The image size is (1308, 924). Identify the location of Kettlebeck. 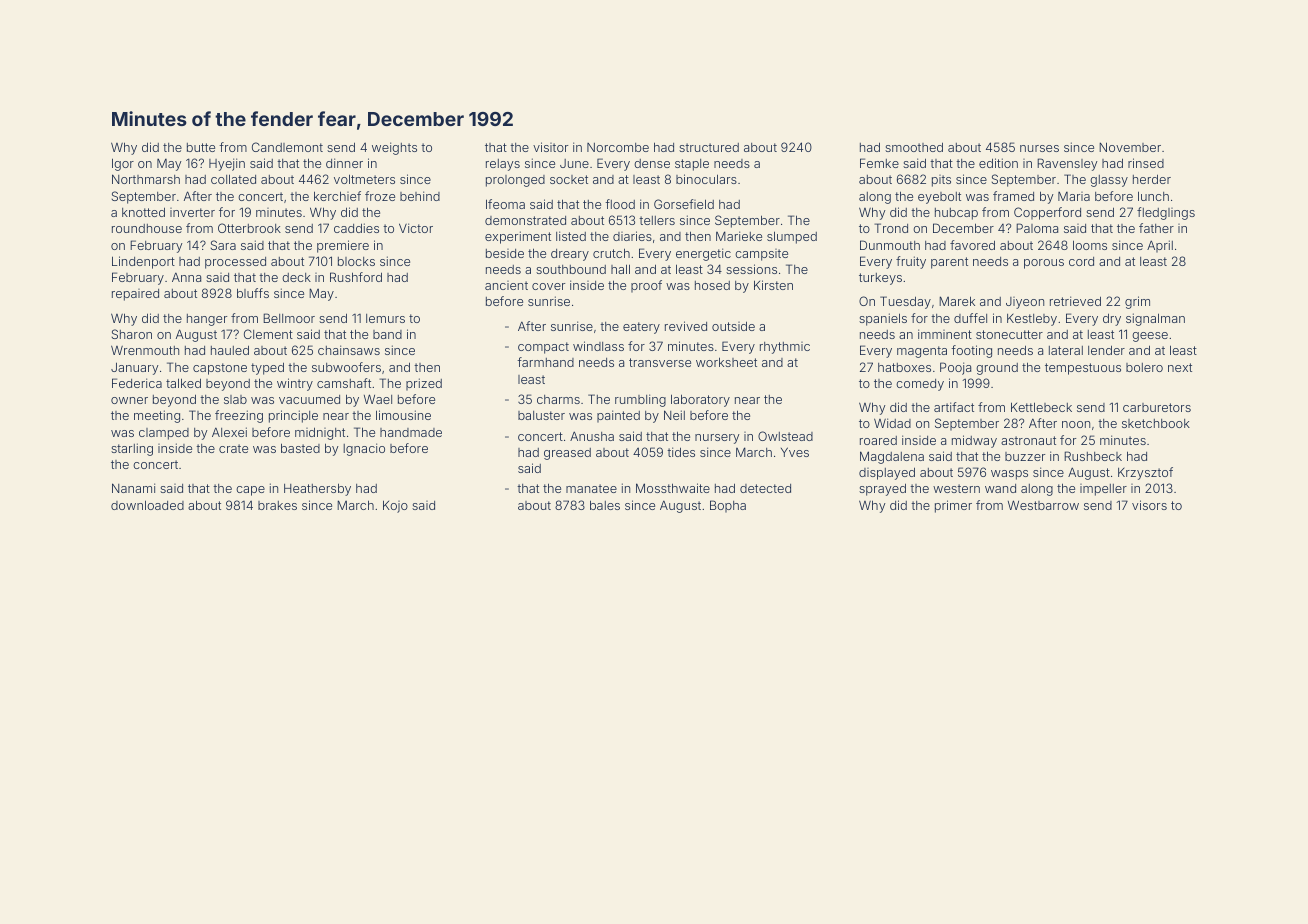
(1041, 407).
